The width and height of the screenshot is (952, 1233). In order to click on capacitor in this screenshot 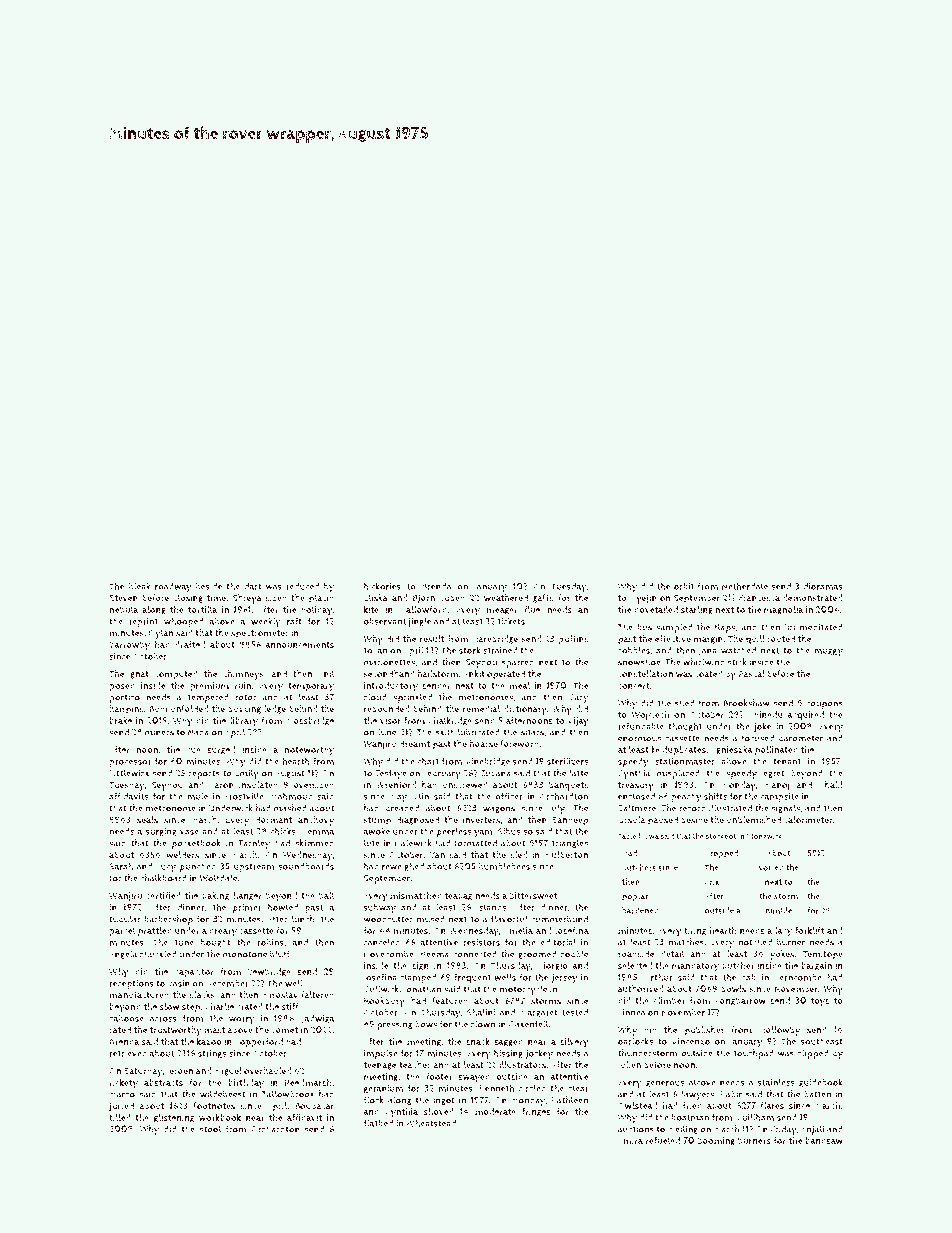, I will do `click(194, 972)`.
